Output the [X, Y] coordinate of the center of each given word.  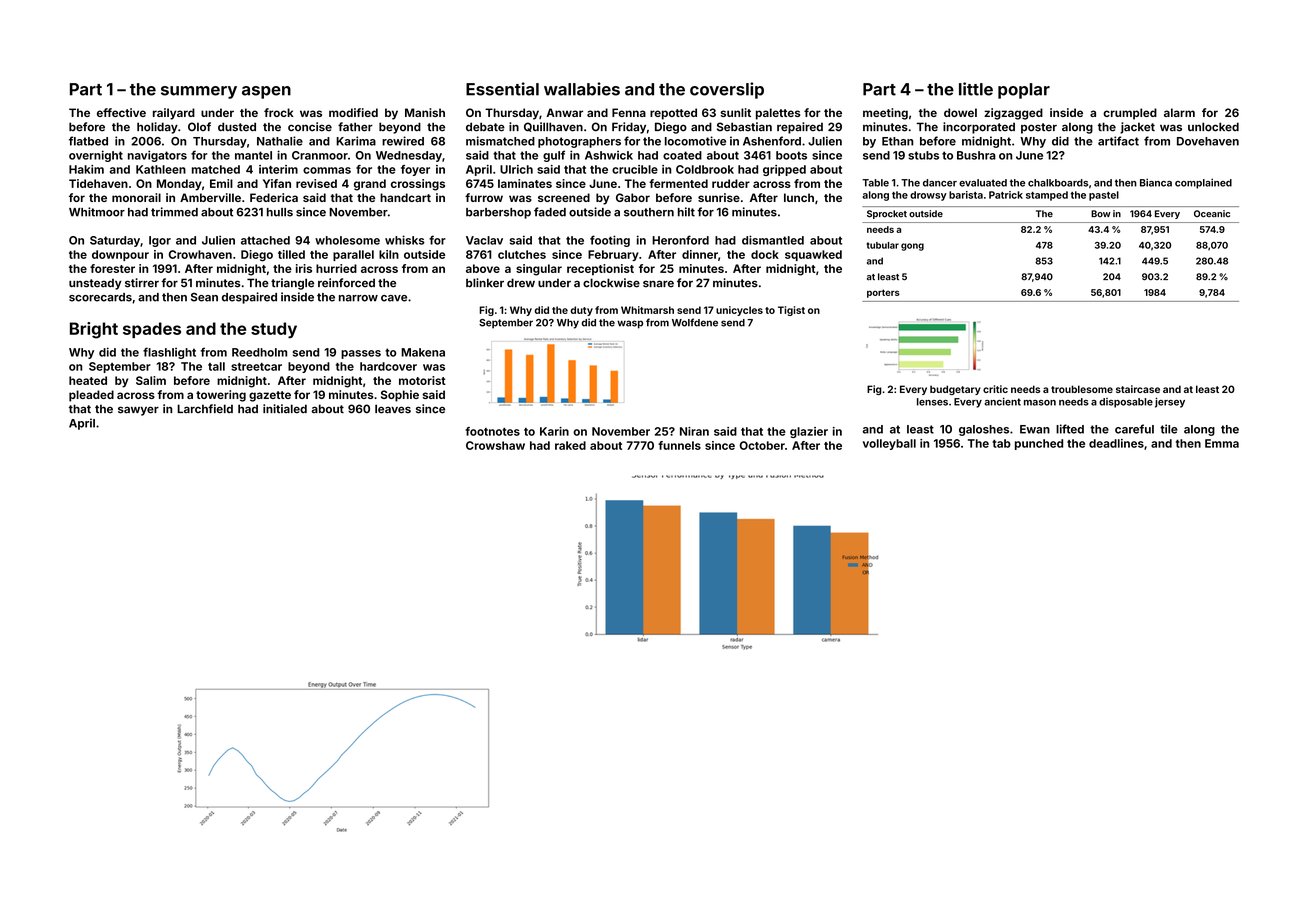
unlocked [1213, 127]
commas [327, 170]
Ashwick [609, 155]
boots [791, 155]
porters [883, 293]
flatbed [88, 141]
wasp [630, 324]
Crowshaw [495, 445]
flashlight [169, 353]
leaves [393, 409]
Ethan [897, 141]
